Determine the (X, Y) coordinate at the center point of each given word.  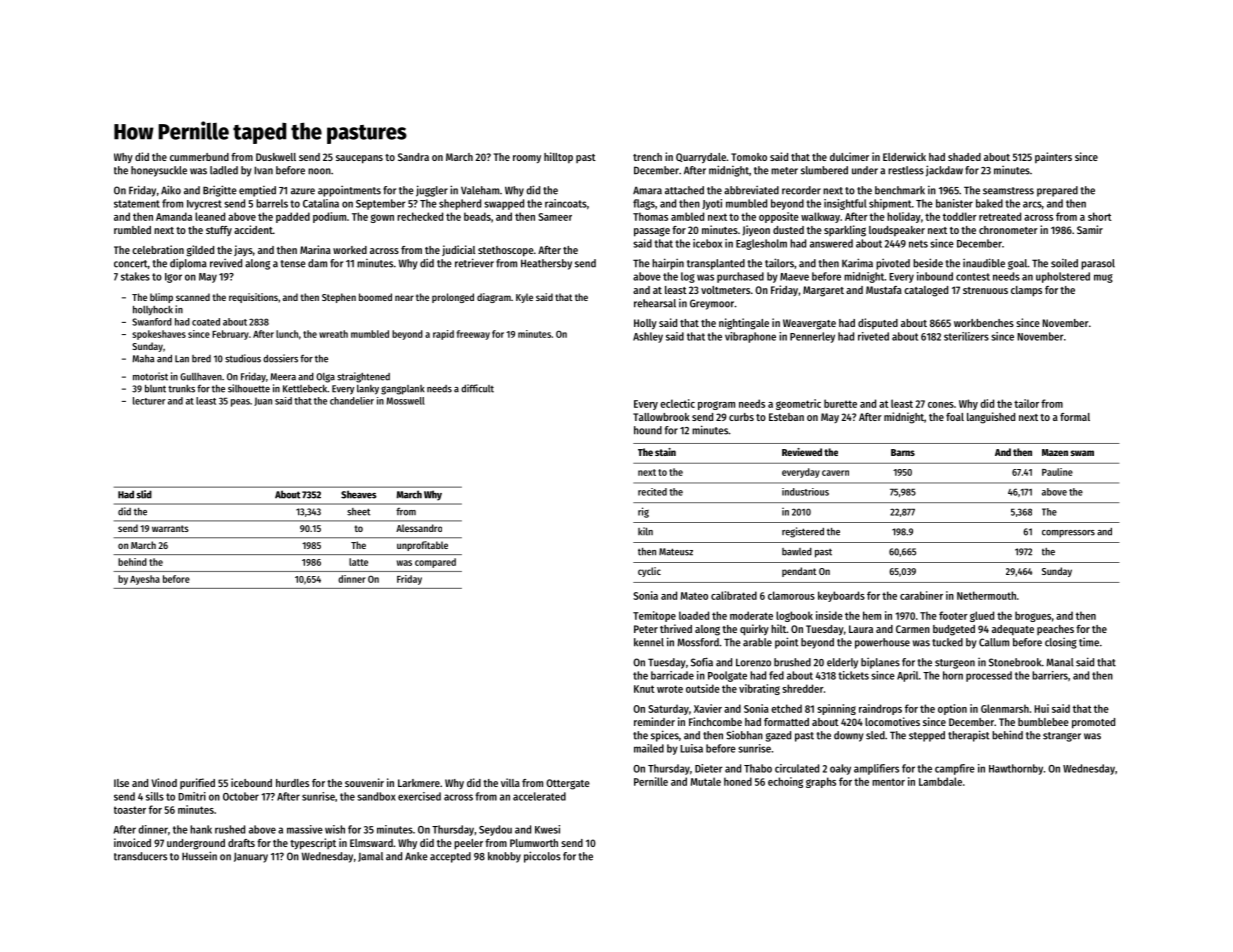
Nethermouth (986, 595)
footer (953, 615)
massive (305, 829)
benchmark (900, 190)
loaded (694, 615)
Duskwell (276, 157)
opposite (779, 217)
